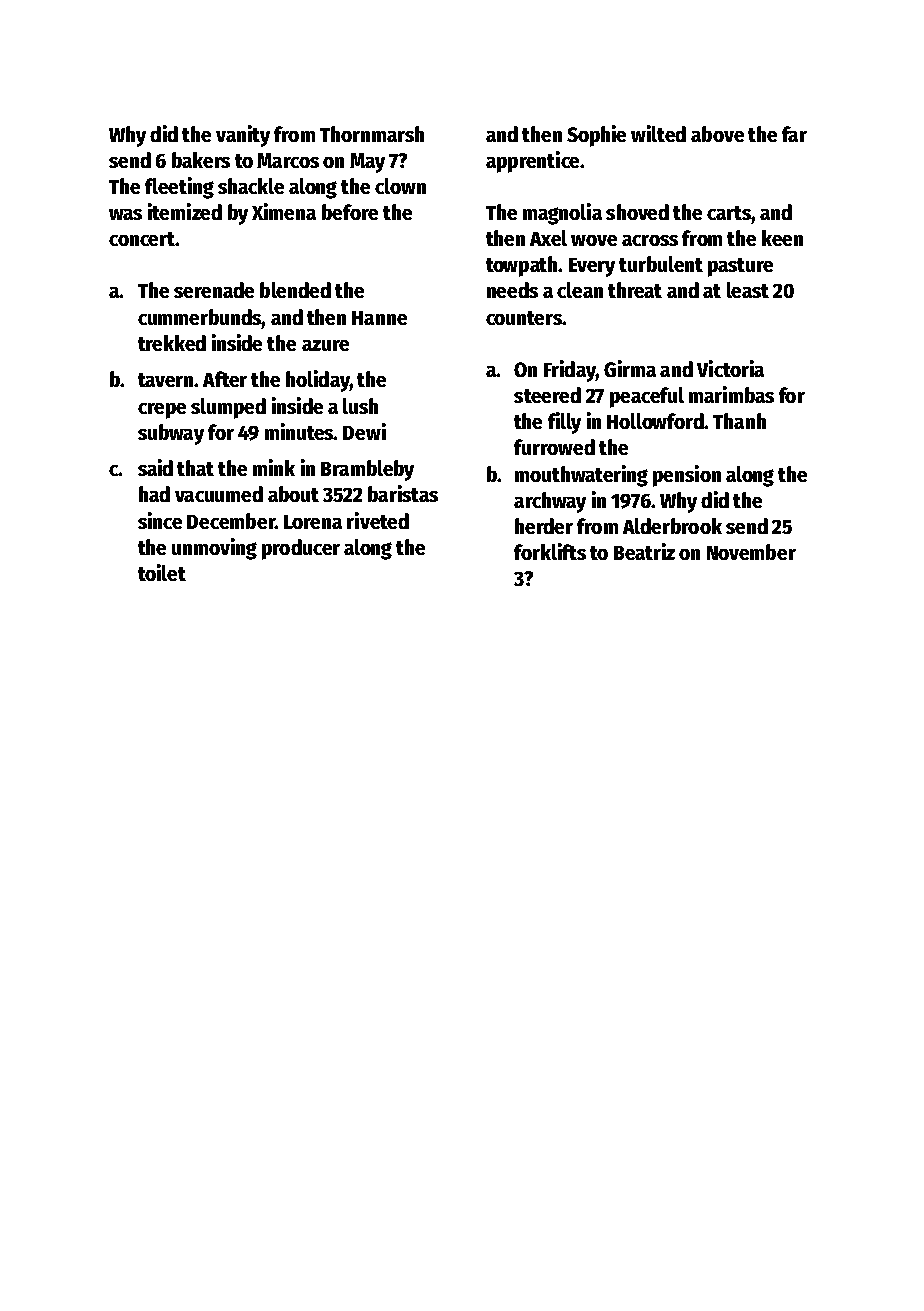 The height and width of the screenshot is (1311, 924). What do you see at coordinates (550, 551) in the screenshot?
I see `forklifts` at bounding box center [550, 551].
